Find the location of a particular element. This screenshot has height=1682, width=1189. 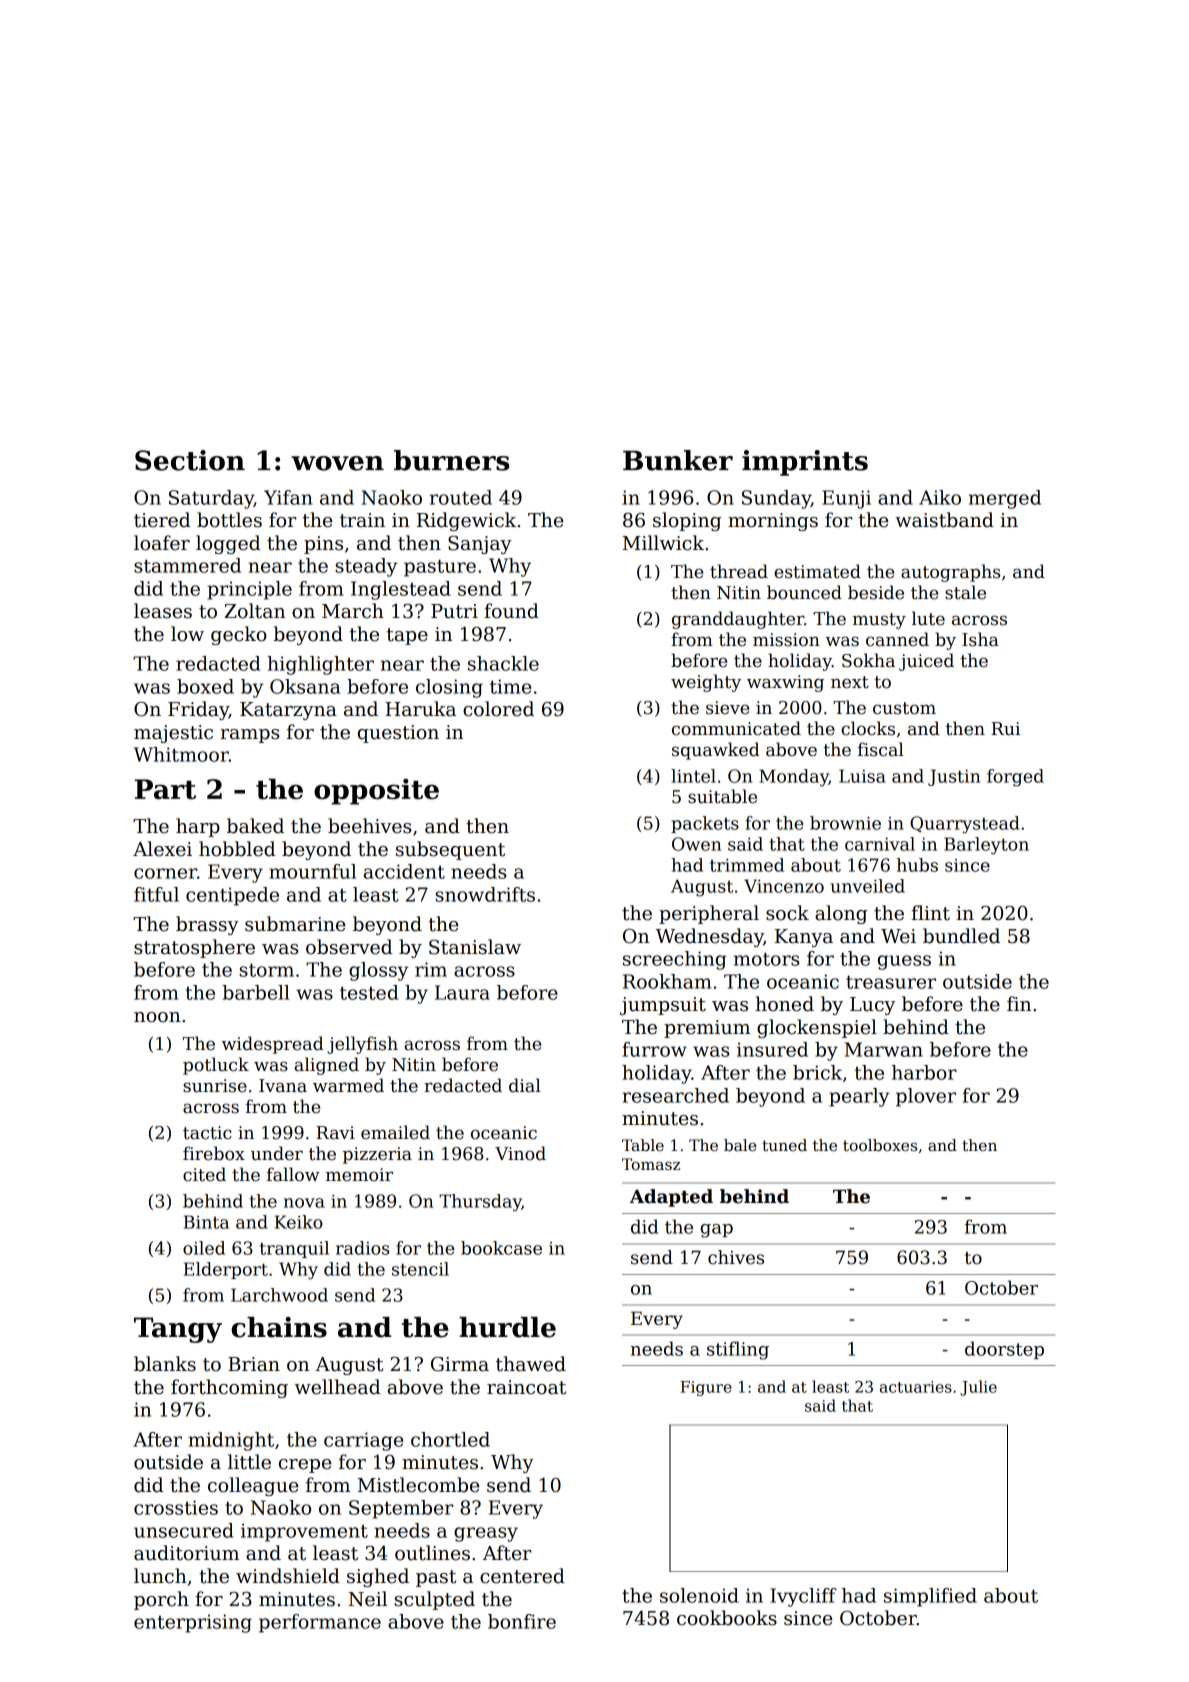

bottles is located at coordinates (229, 520).
